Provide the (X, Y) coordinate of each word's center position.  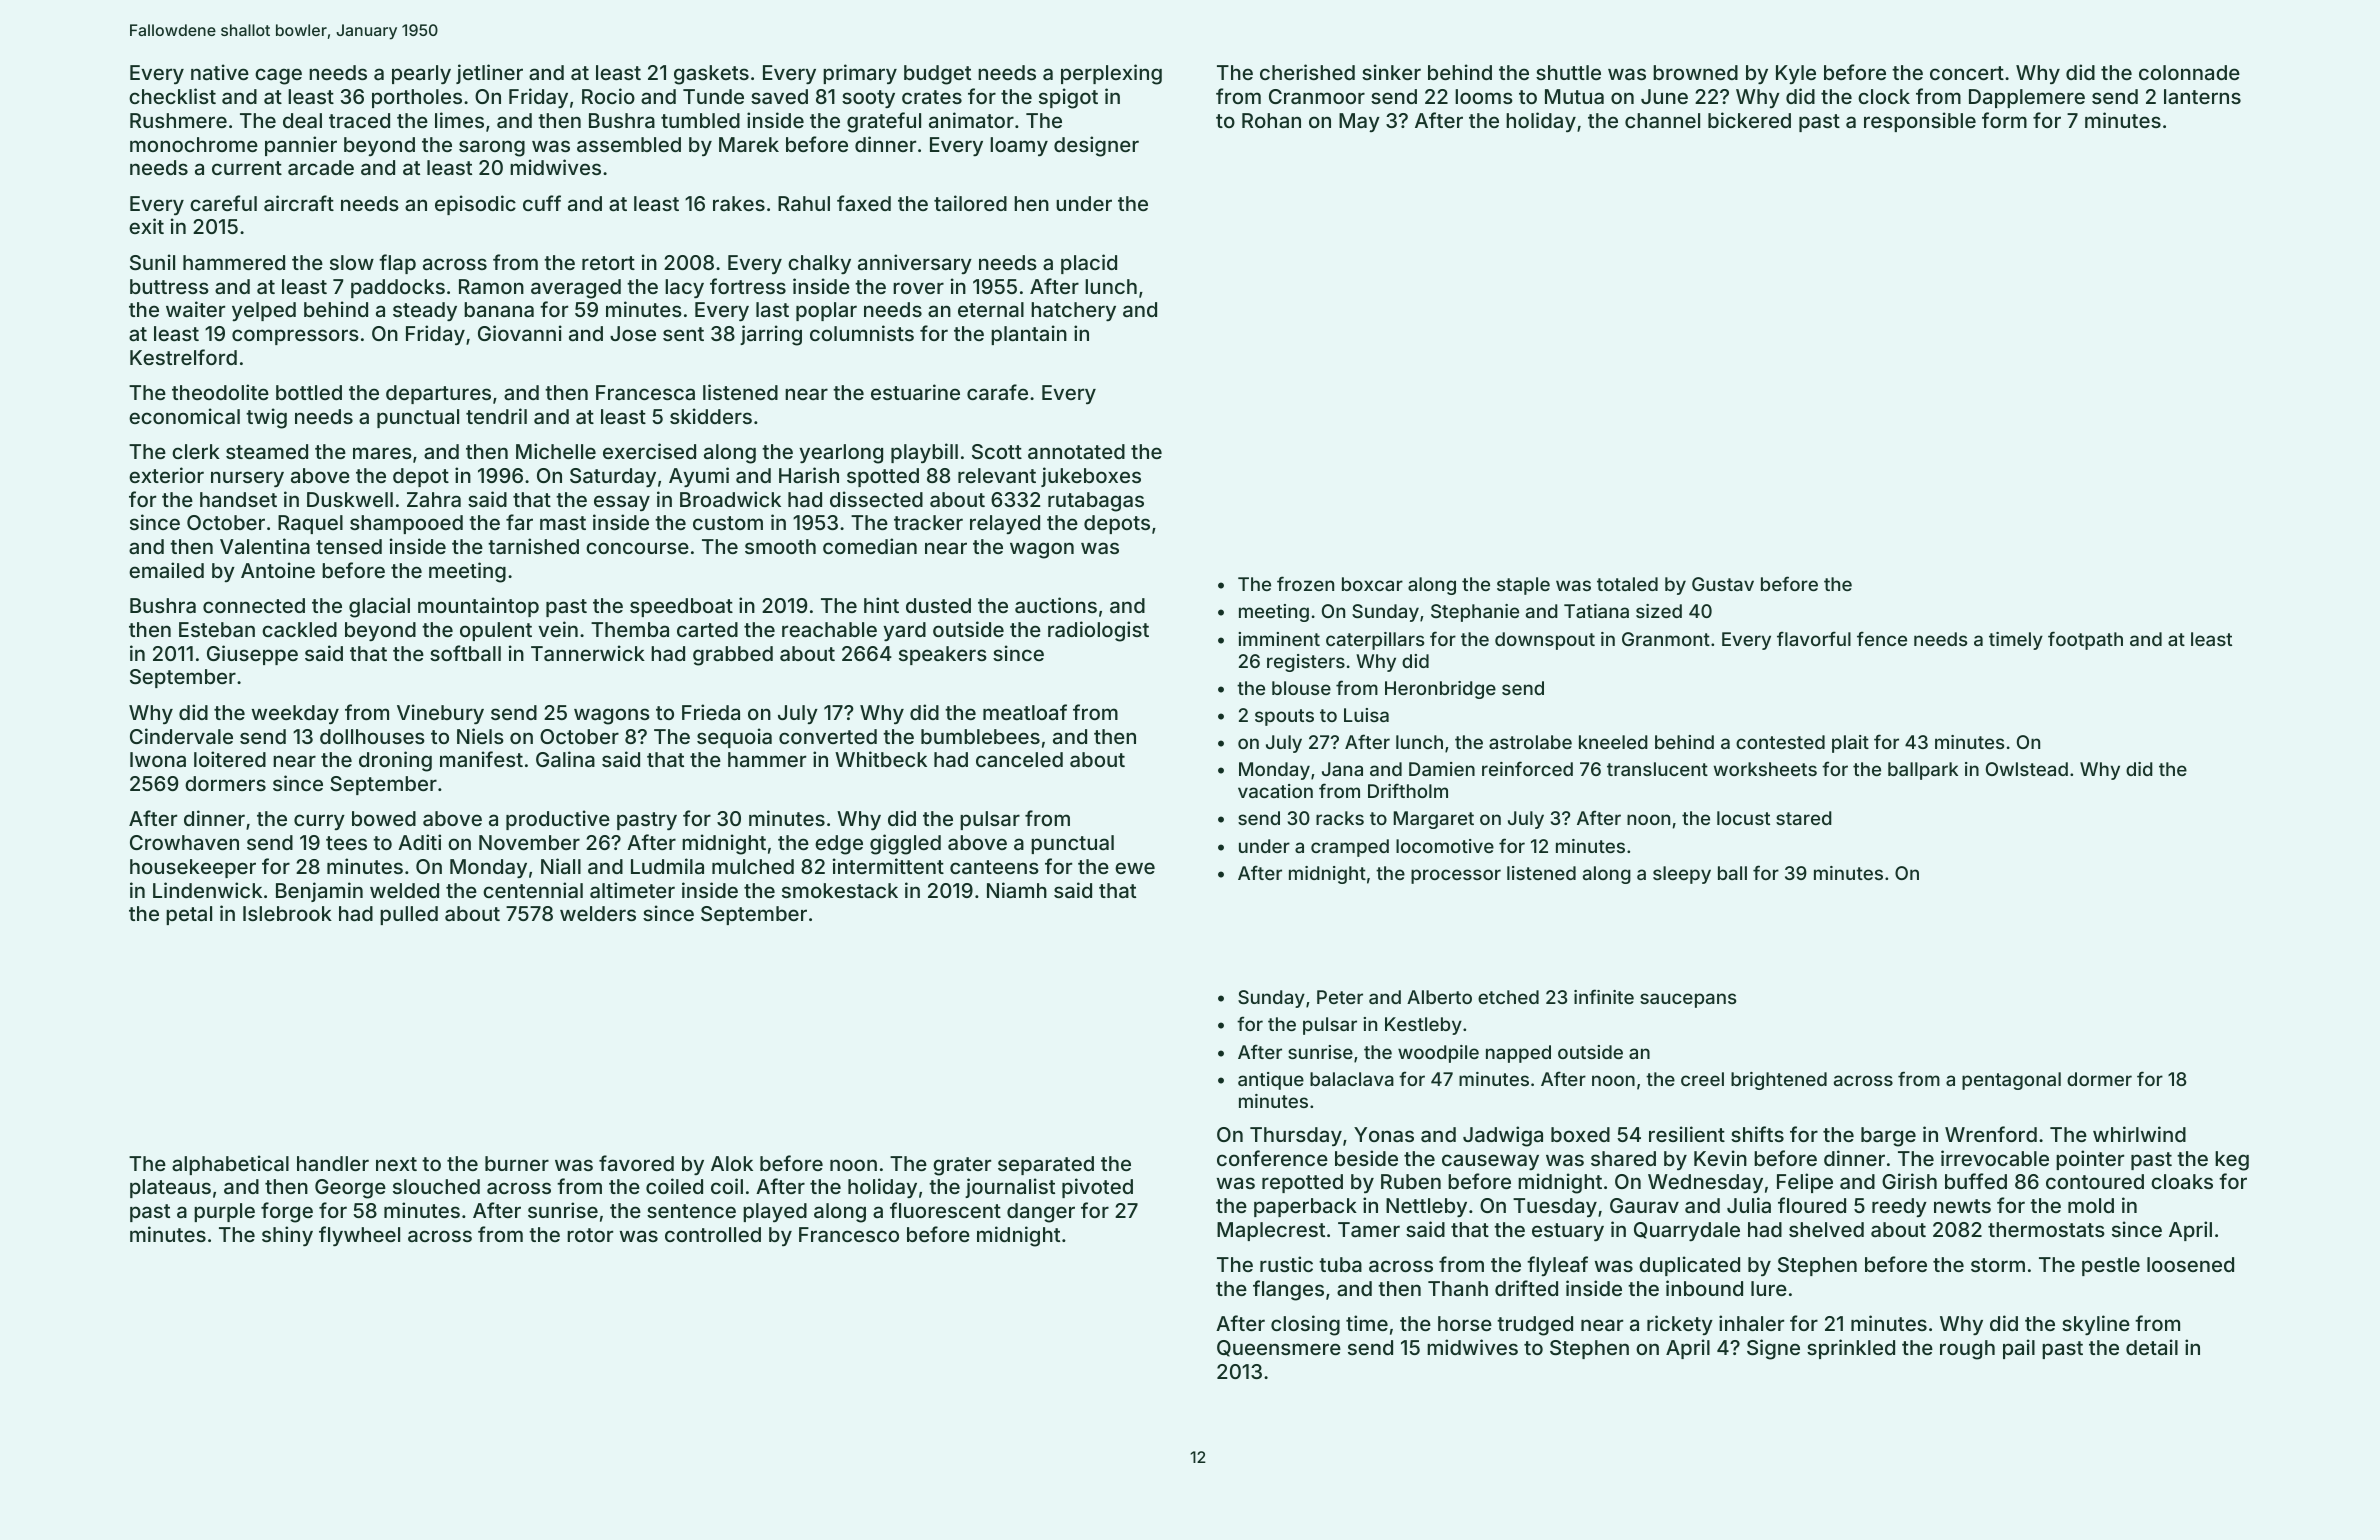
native (220, 72)
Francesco (849, 1234)
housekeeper (193, 868)
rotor (590, 1235)
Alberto (1439, 997)
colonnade (2189, 72)
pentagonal (2011, 1081)
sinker (1391, 72)
